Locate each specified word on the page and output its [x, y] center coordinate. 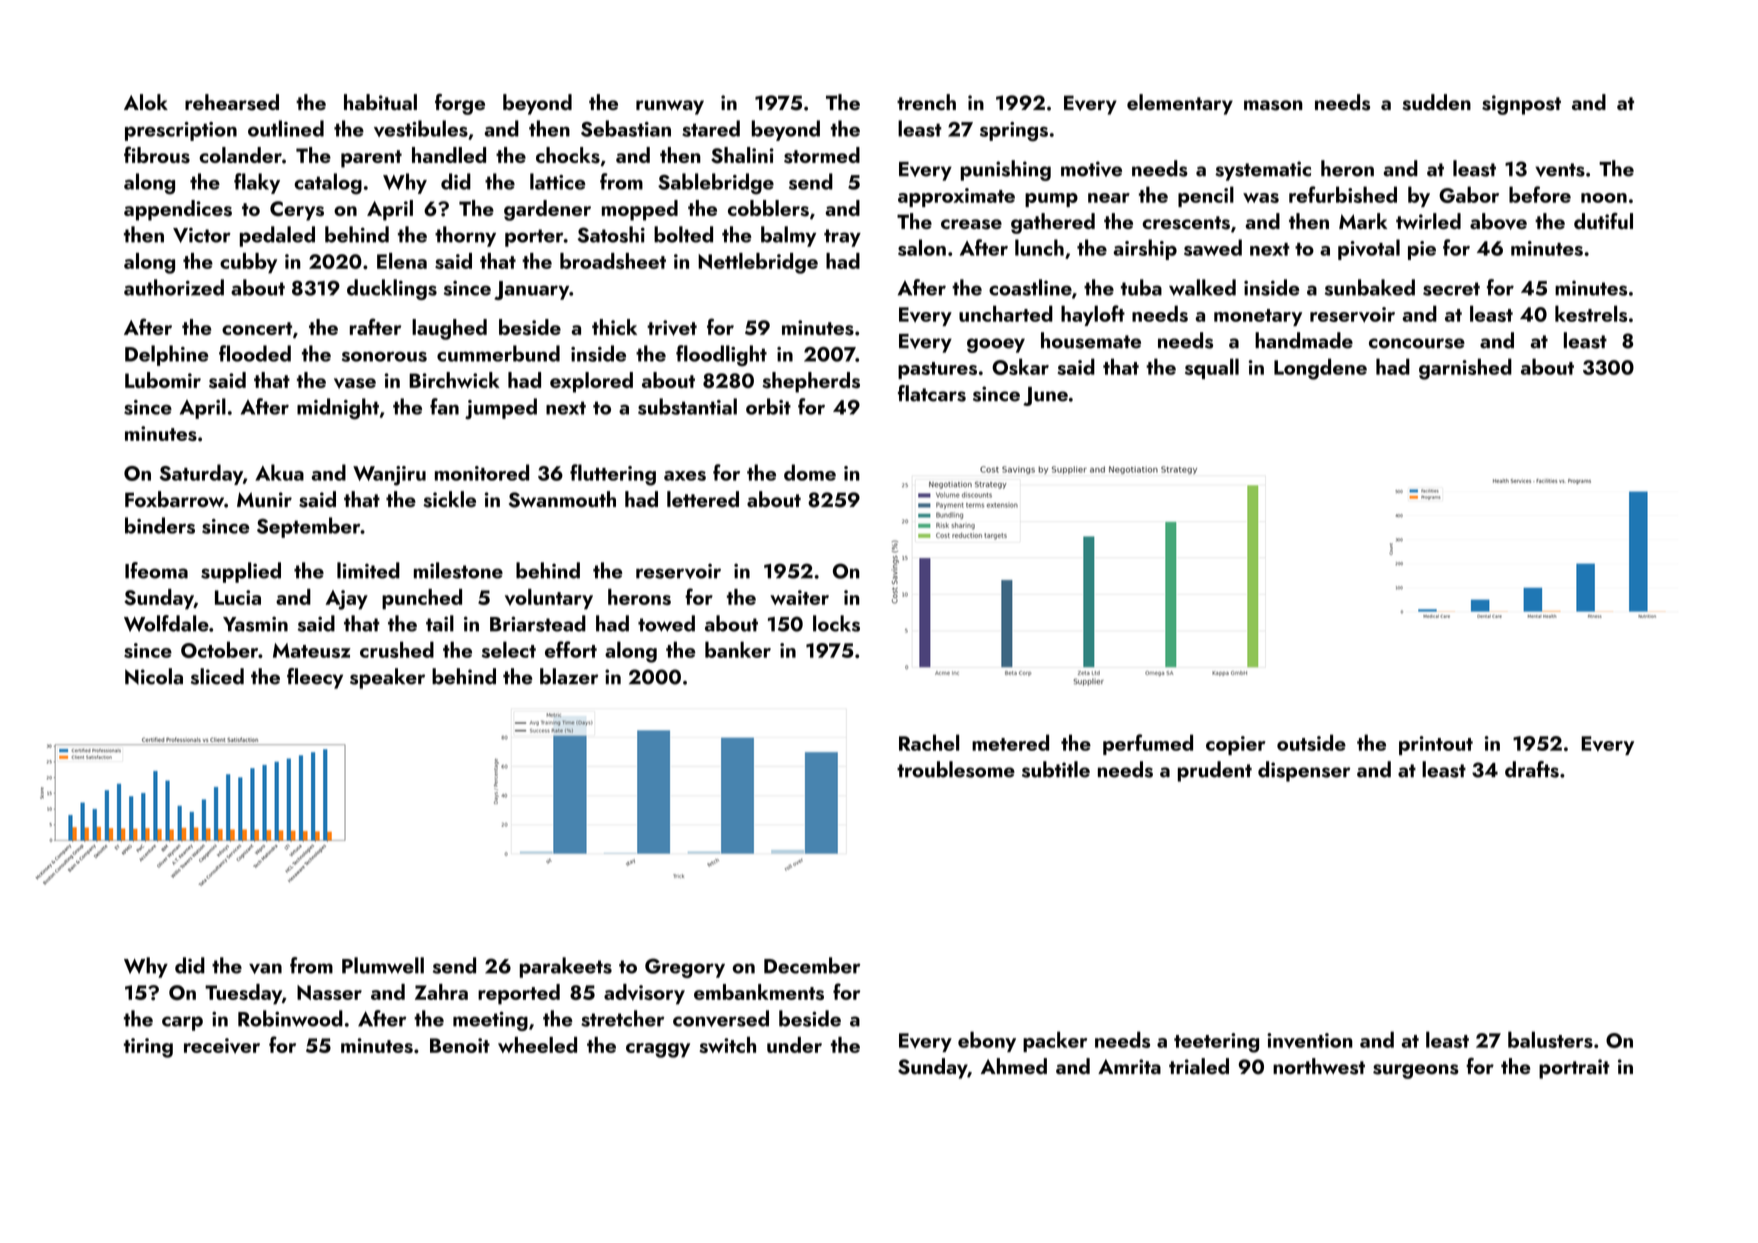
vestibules [421, 128]
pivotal [1369, 249]
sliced [217, 676]
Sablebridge [716, 184]
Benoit [460, 1045]
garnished [1465, 369]
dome [810, 472]
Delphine [167, 355]
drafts [1532, 769]
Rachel [929, 742]
